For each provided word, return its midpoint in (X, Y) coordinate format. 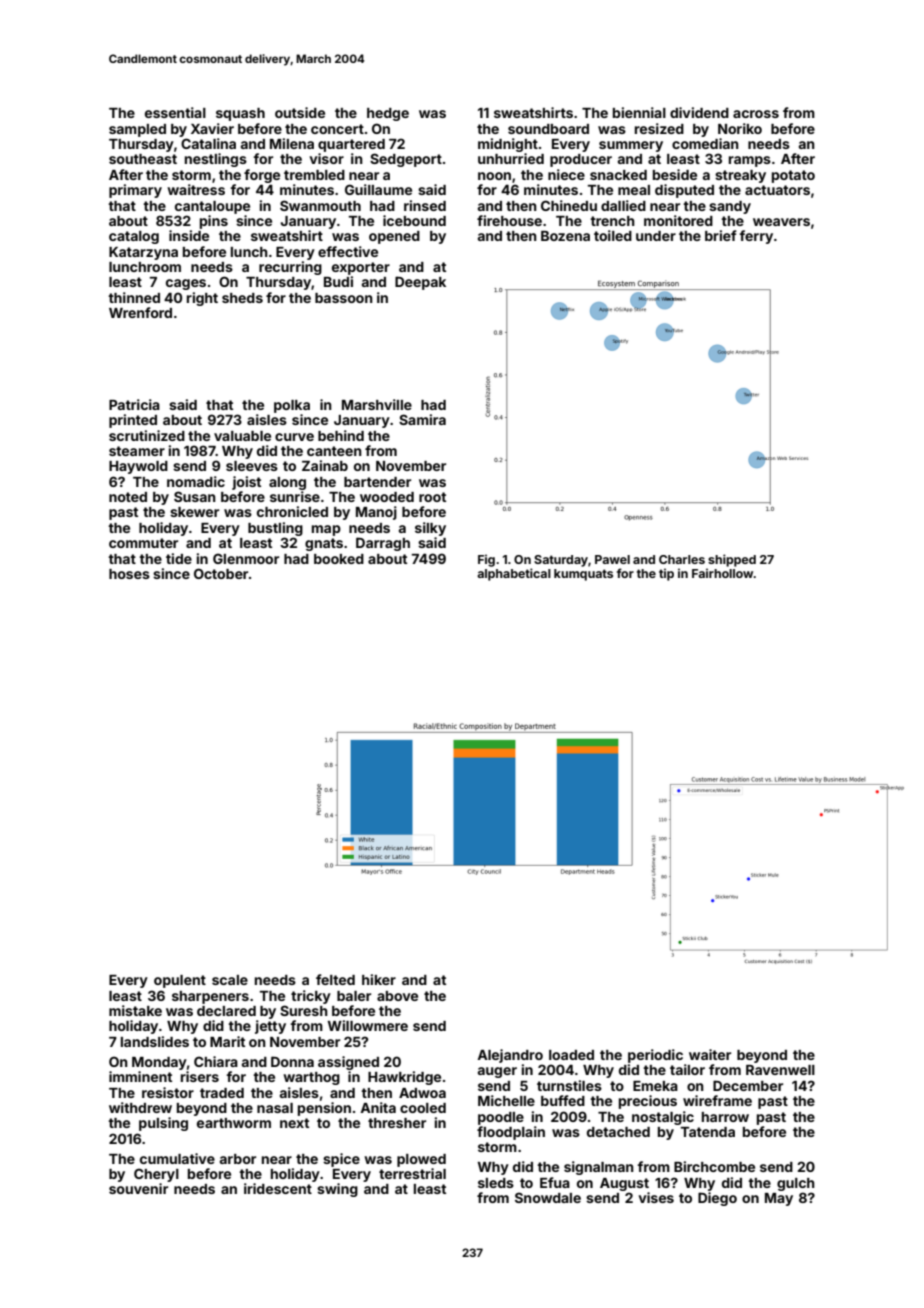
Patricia (134, 404)
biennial (639, 112)
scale (230, 980)
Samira (422, 419)
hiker (379, 979)
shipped (732, 560)
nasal (275, 1108)
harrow (725, 1117)
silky (430, 529)
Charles (682, 559)
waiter (710, 1054)
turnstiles (569, 1085)
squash (240, 114)
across (756, 114)
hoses (129, 574)
